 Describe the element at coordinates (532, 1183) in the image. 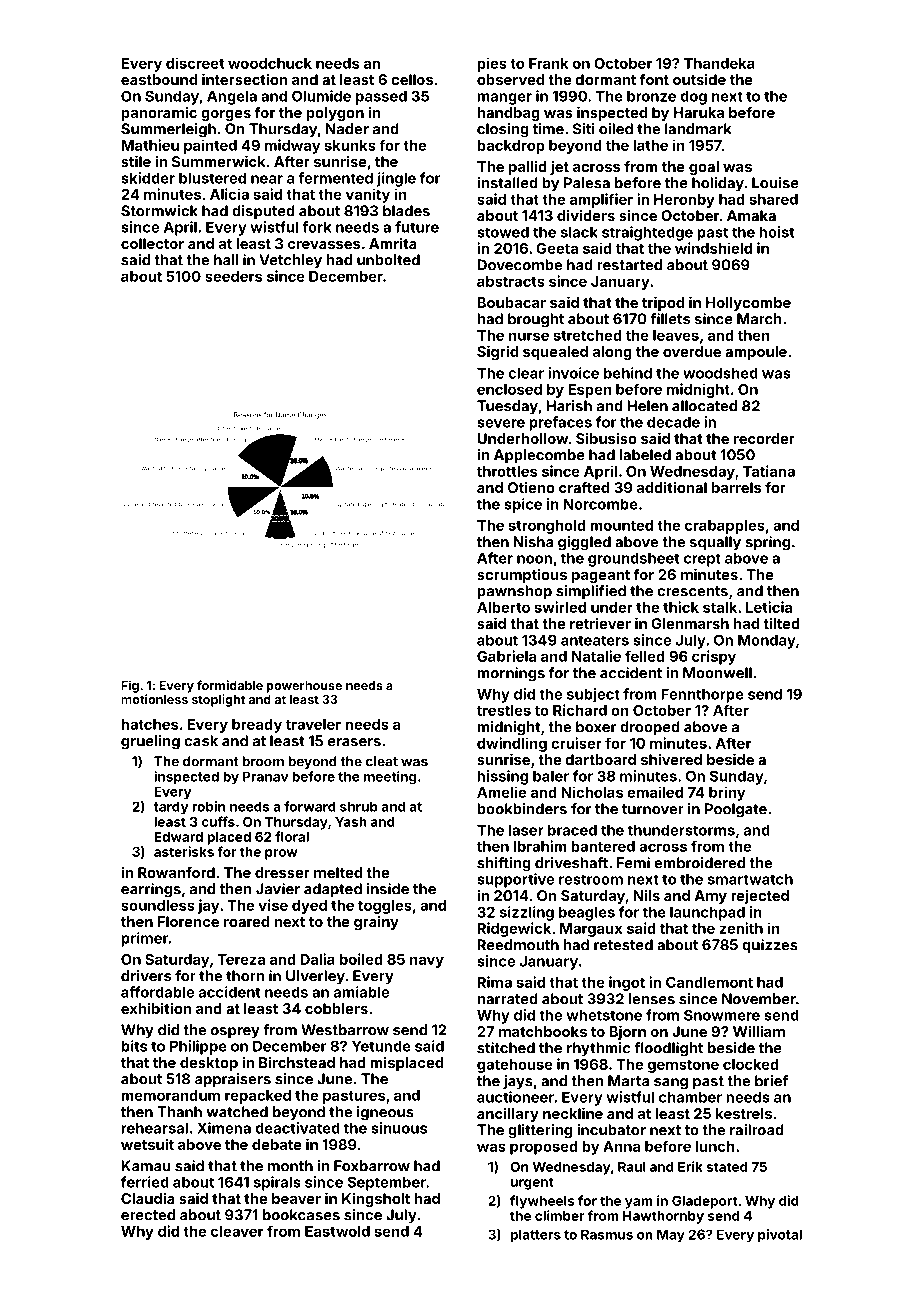

I see `urgent` at that location.
